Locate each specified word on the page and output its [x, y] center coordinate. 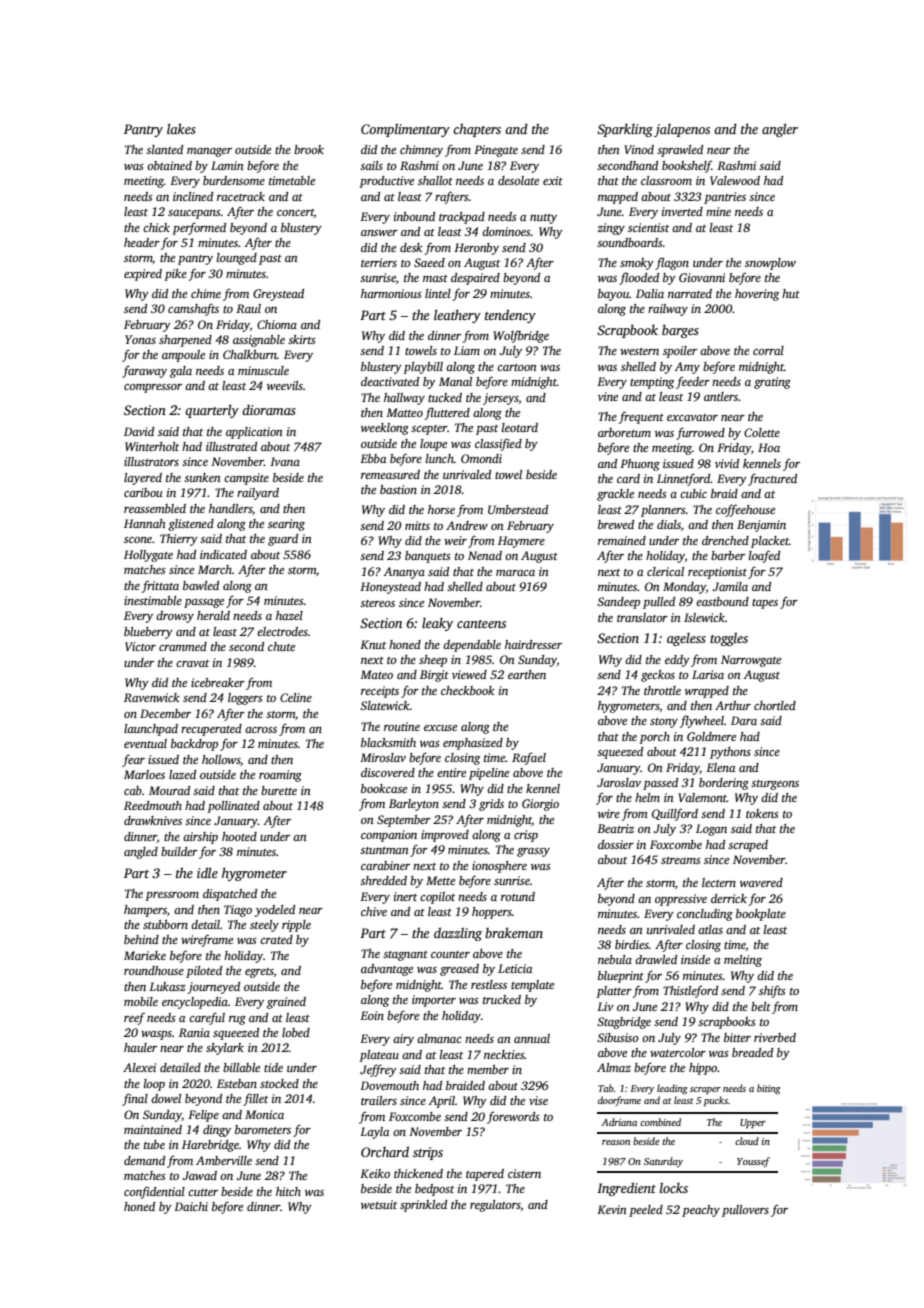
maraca [515, 573]
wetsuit [379, 1204]
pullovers [745, 1211]
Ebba [373, 458]
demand [144, 1160]
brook [309, 149]
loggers [245, 699]
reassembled [155, 508]
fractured [772, 479]
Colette [762, 432]
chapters [477, 130]
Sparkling [625, 130]
